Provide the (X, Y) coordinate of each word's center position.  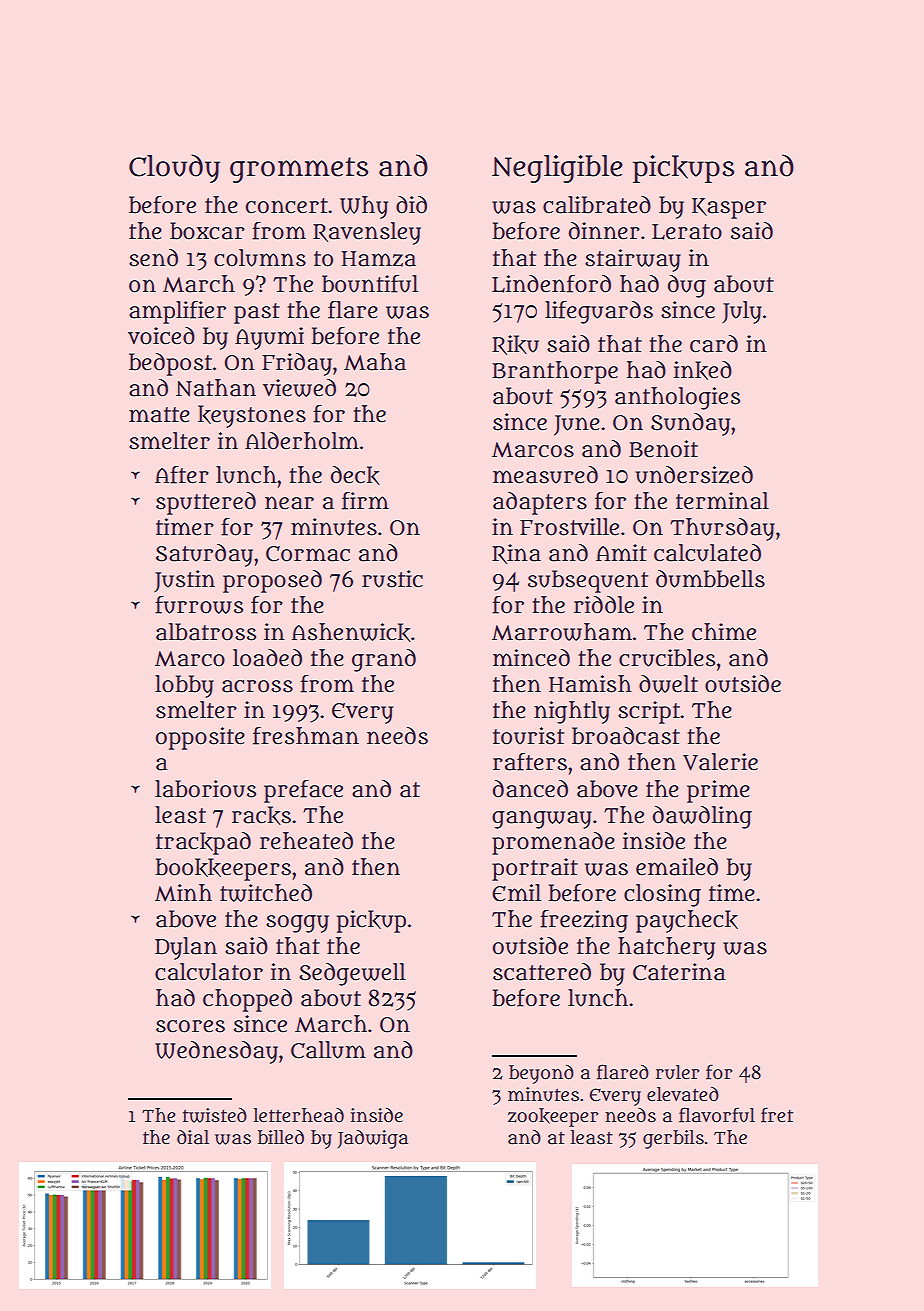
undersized (694, 475)
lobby (184, 686)
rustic (392, 579)
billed (281, 1137)
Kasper (729, 208)
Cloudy (174, 168)
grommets (299, 170)
